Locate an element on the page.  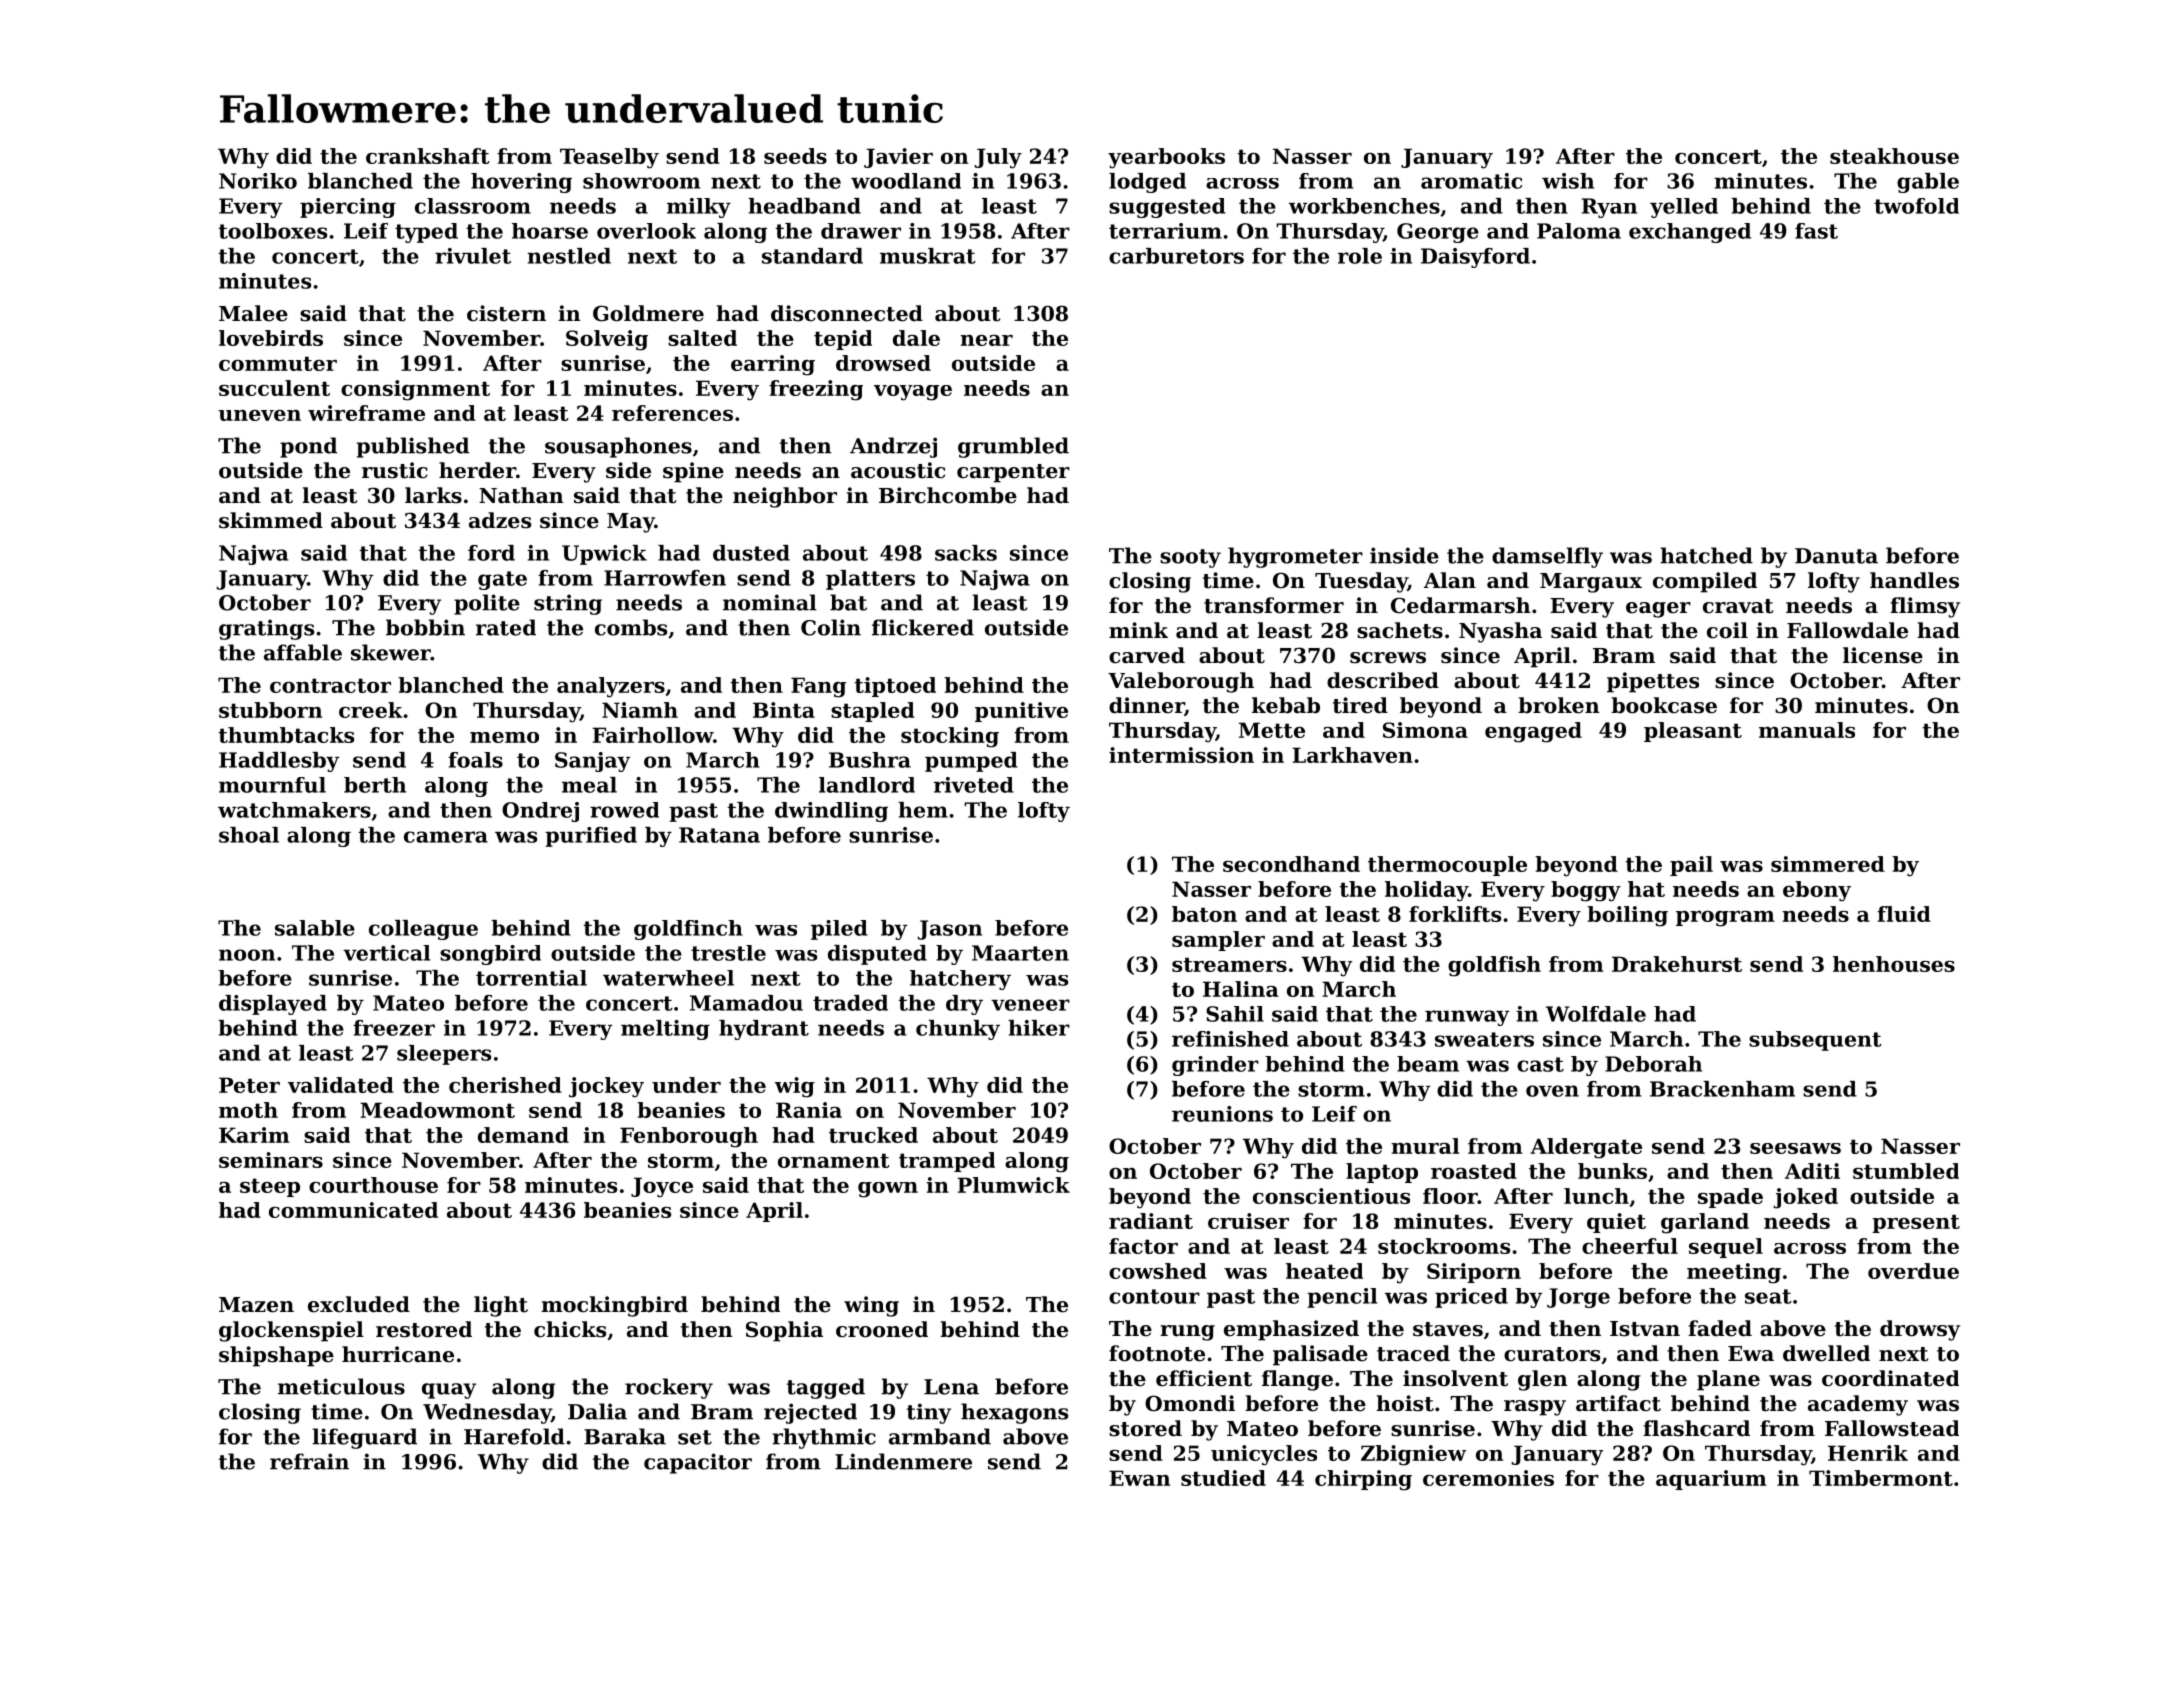
mockingbird is located at coordinates (614, 1306).
